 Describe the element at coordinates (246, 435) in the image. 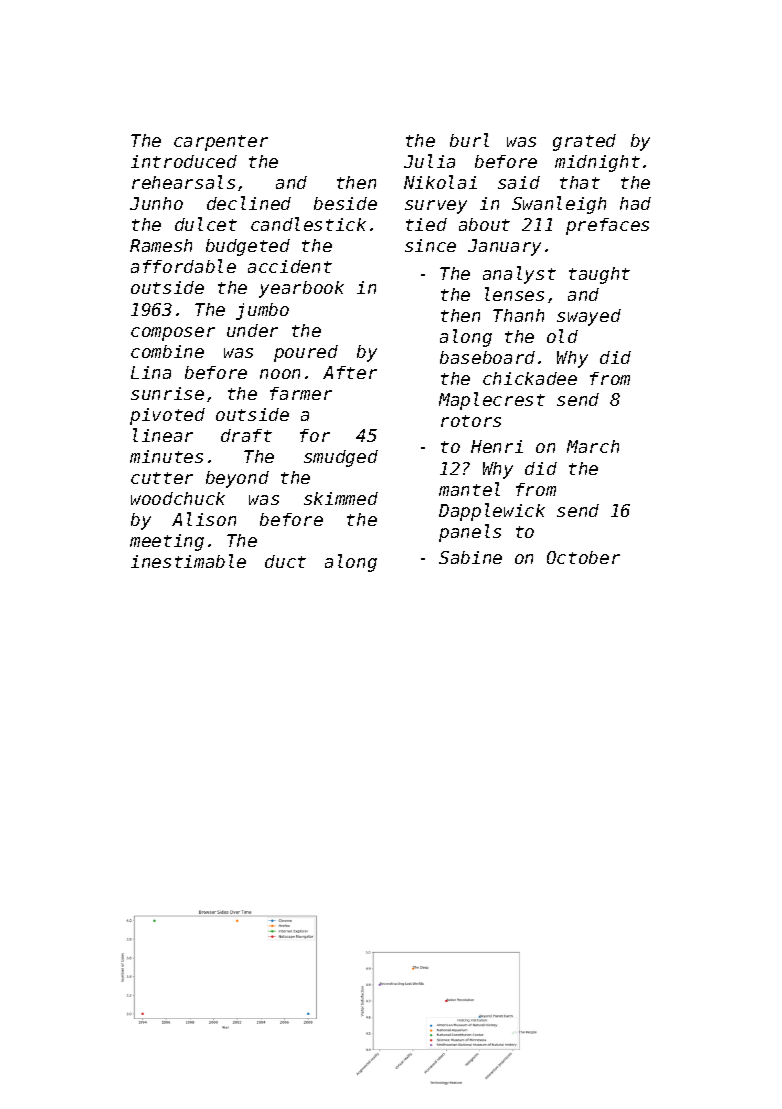

I see `draft` at that location.
